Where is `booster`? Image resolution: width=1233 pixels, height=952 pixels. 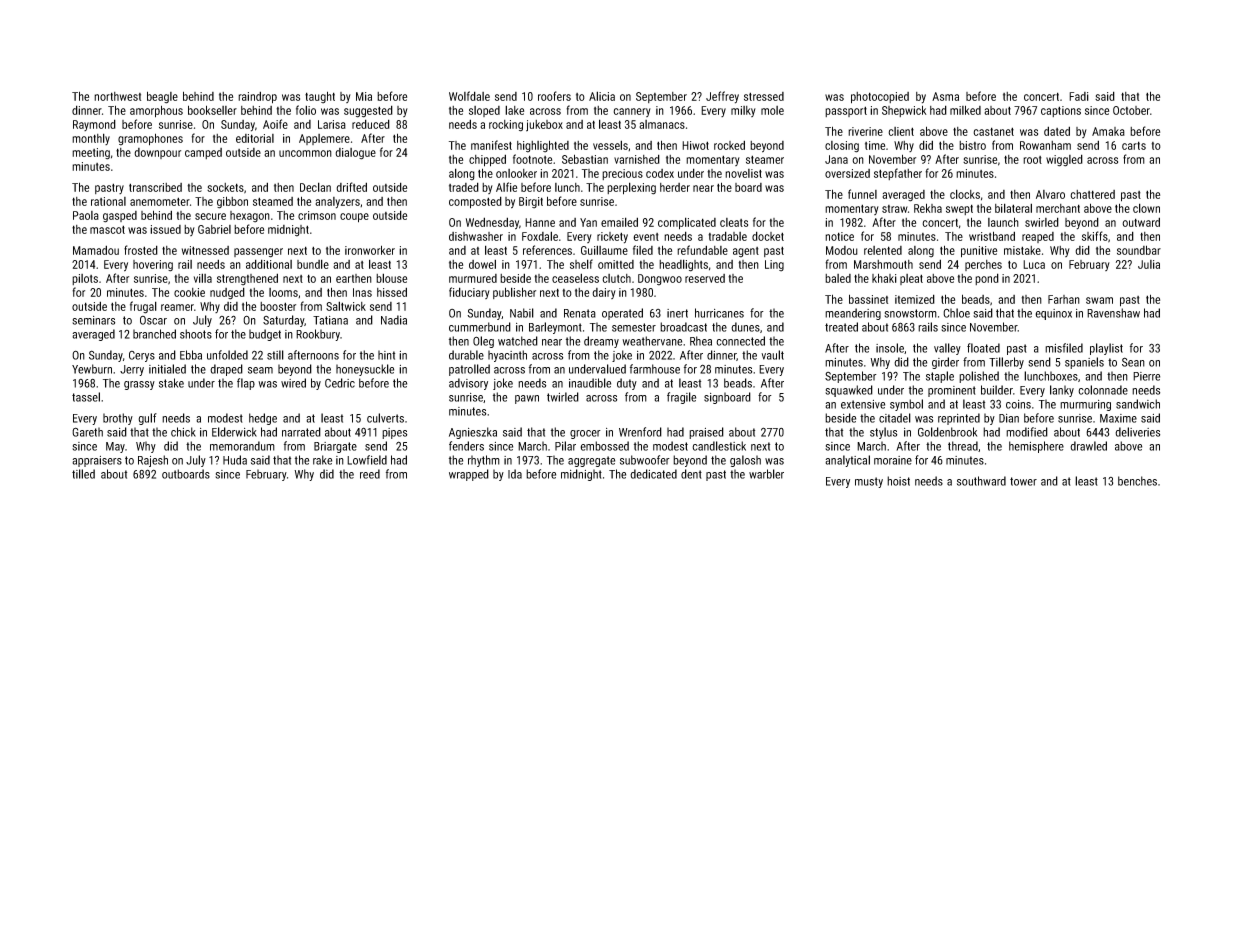
booster is located at coordinates (278, 306).
